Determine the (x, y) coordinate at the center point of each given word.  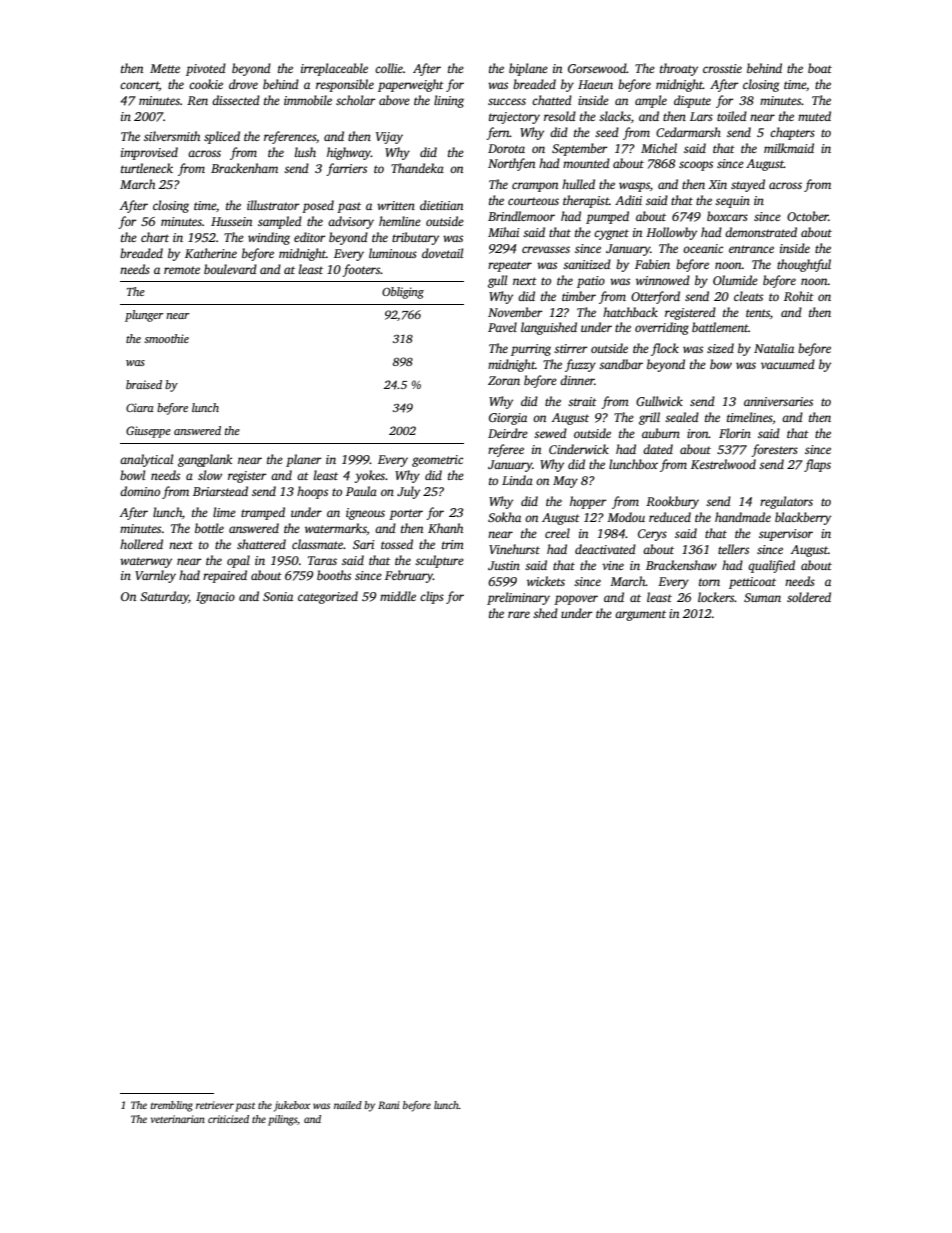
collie (389, 68)
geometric (437, 461)
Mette (165, 68)
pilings (282, 1120)
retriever (215, 1105)
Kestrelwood (723, 464)
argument (640, 615)
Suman (762, 597)
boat (820, 68)
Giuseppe (148, 432)
